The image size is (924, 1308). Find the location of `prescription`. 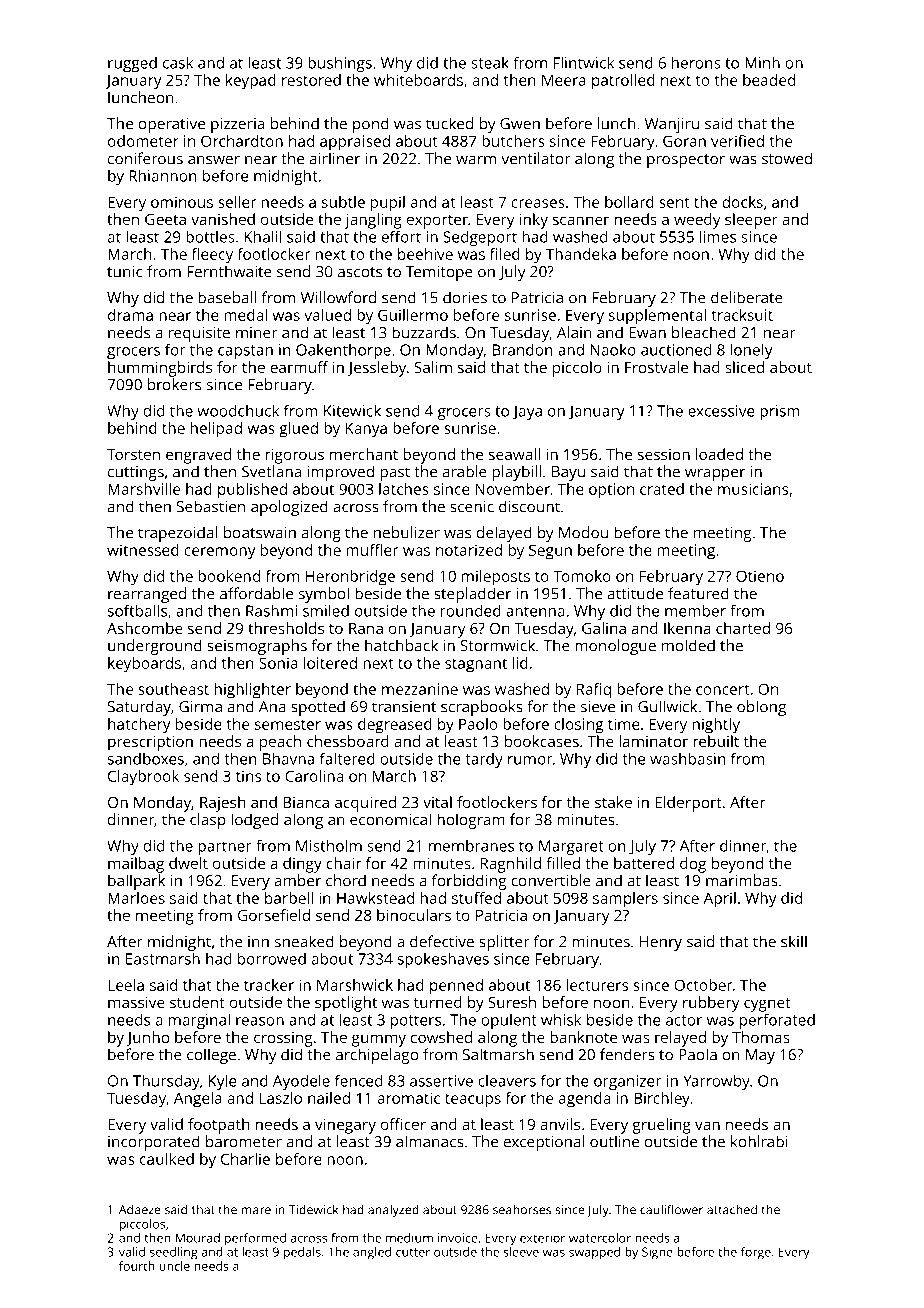

prescription is located at coordinates (150, 743).
